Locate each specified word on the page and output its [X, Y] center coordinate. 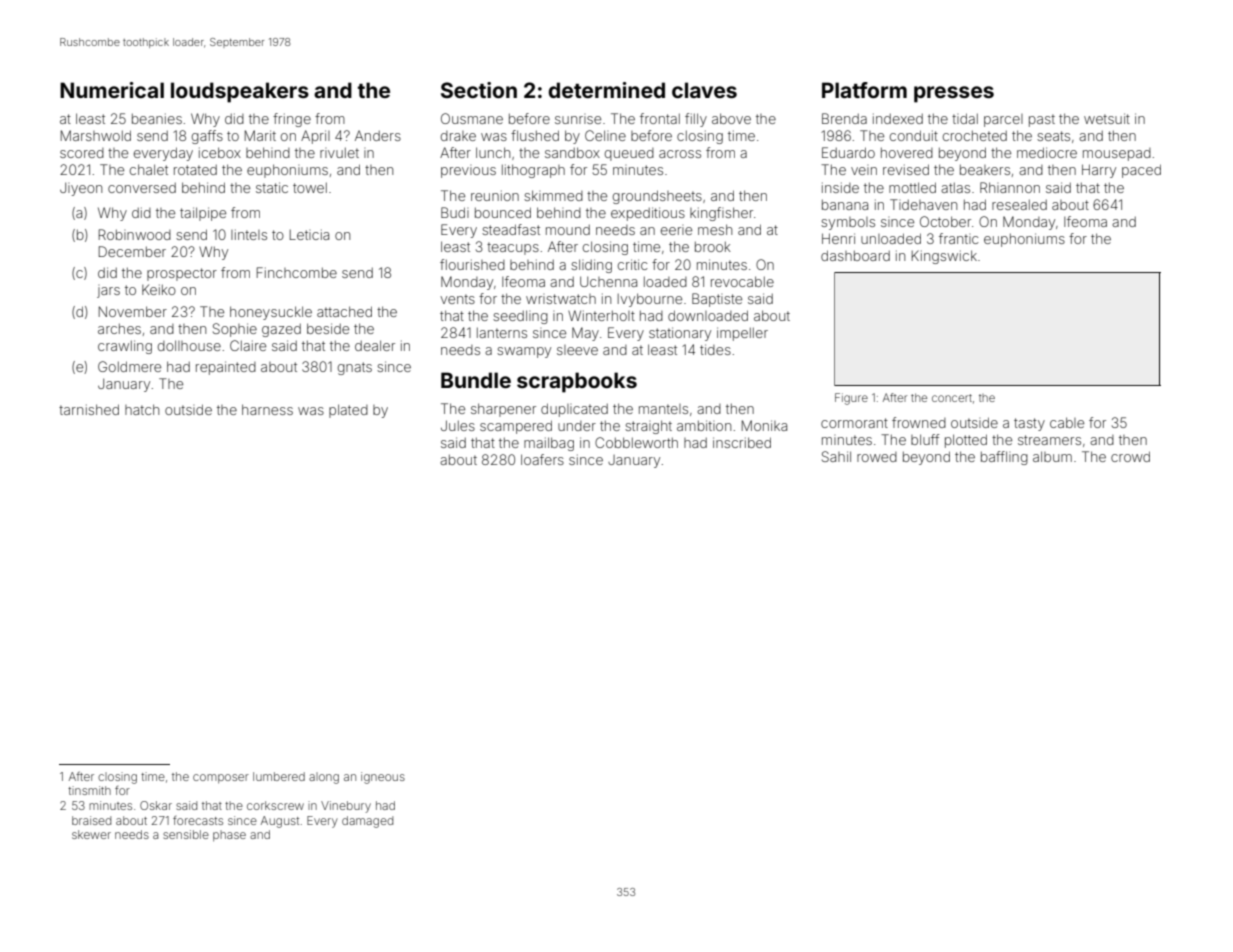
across [680, 154]
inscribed [742, 442]
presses [954, 94]
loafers [542, 459]
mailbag [549, 444]
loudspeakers [240, 92]
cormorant [854, 423]
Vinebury [346, 807]
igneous [383, 778]
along [324, 778]
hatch [142, 409]
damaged [367, 822]
